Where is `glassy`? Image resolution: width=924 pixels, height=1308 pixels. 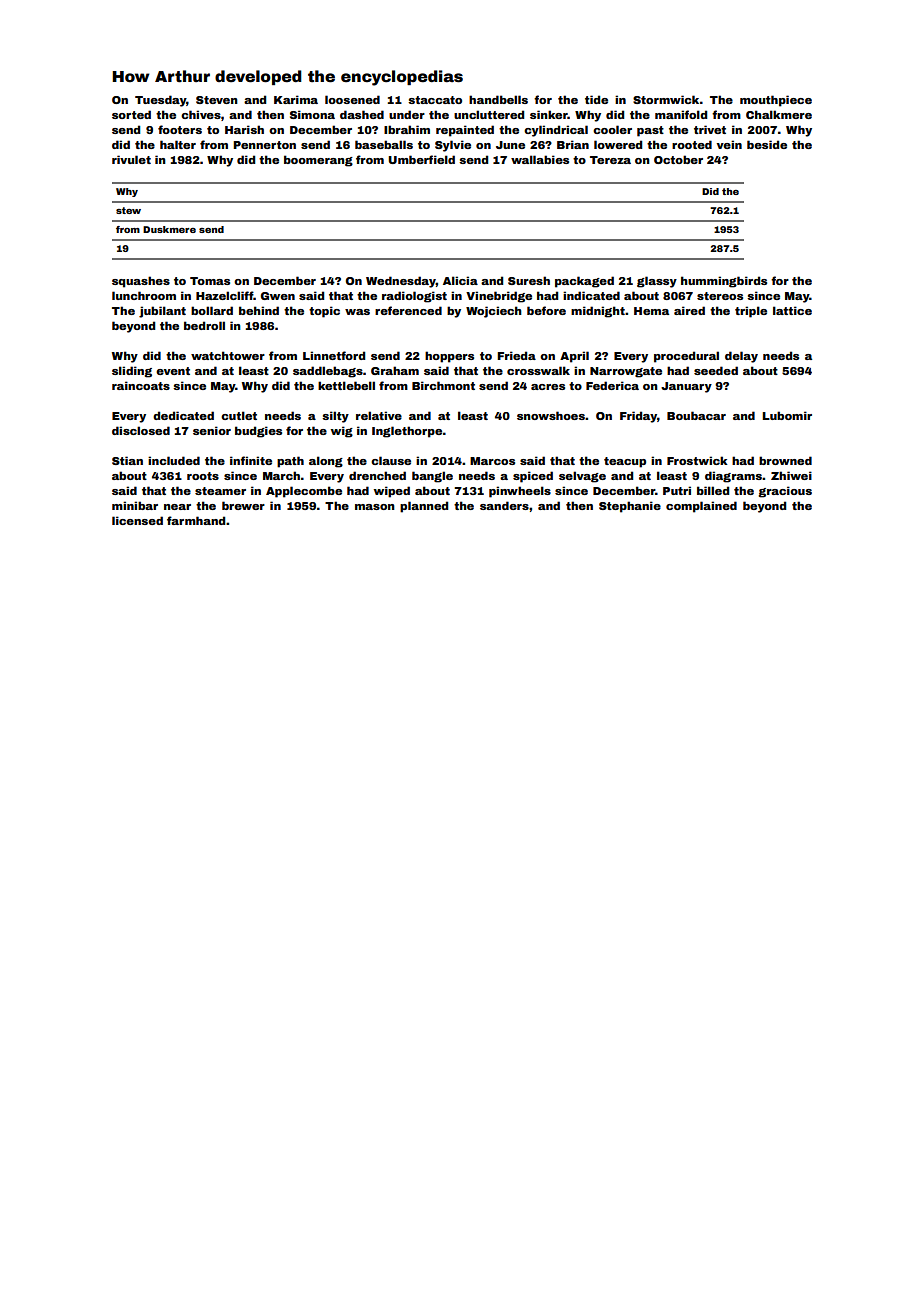 glassy is located at coordinates (657, 282).
